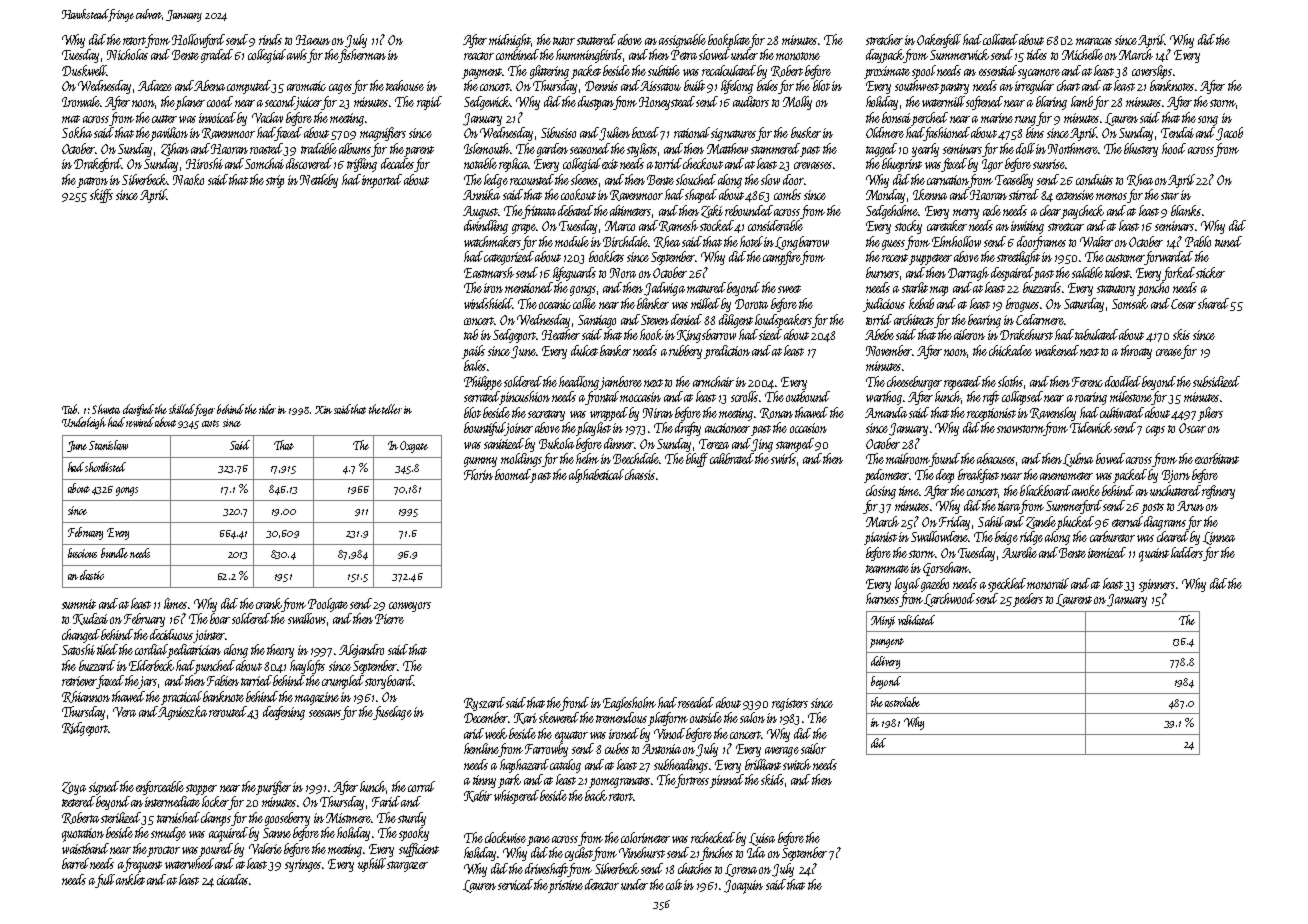  What do you see at coordinates (597, 321) in the document?
I see `Santiago` at bounding box center [597, 321].
